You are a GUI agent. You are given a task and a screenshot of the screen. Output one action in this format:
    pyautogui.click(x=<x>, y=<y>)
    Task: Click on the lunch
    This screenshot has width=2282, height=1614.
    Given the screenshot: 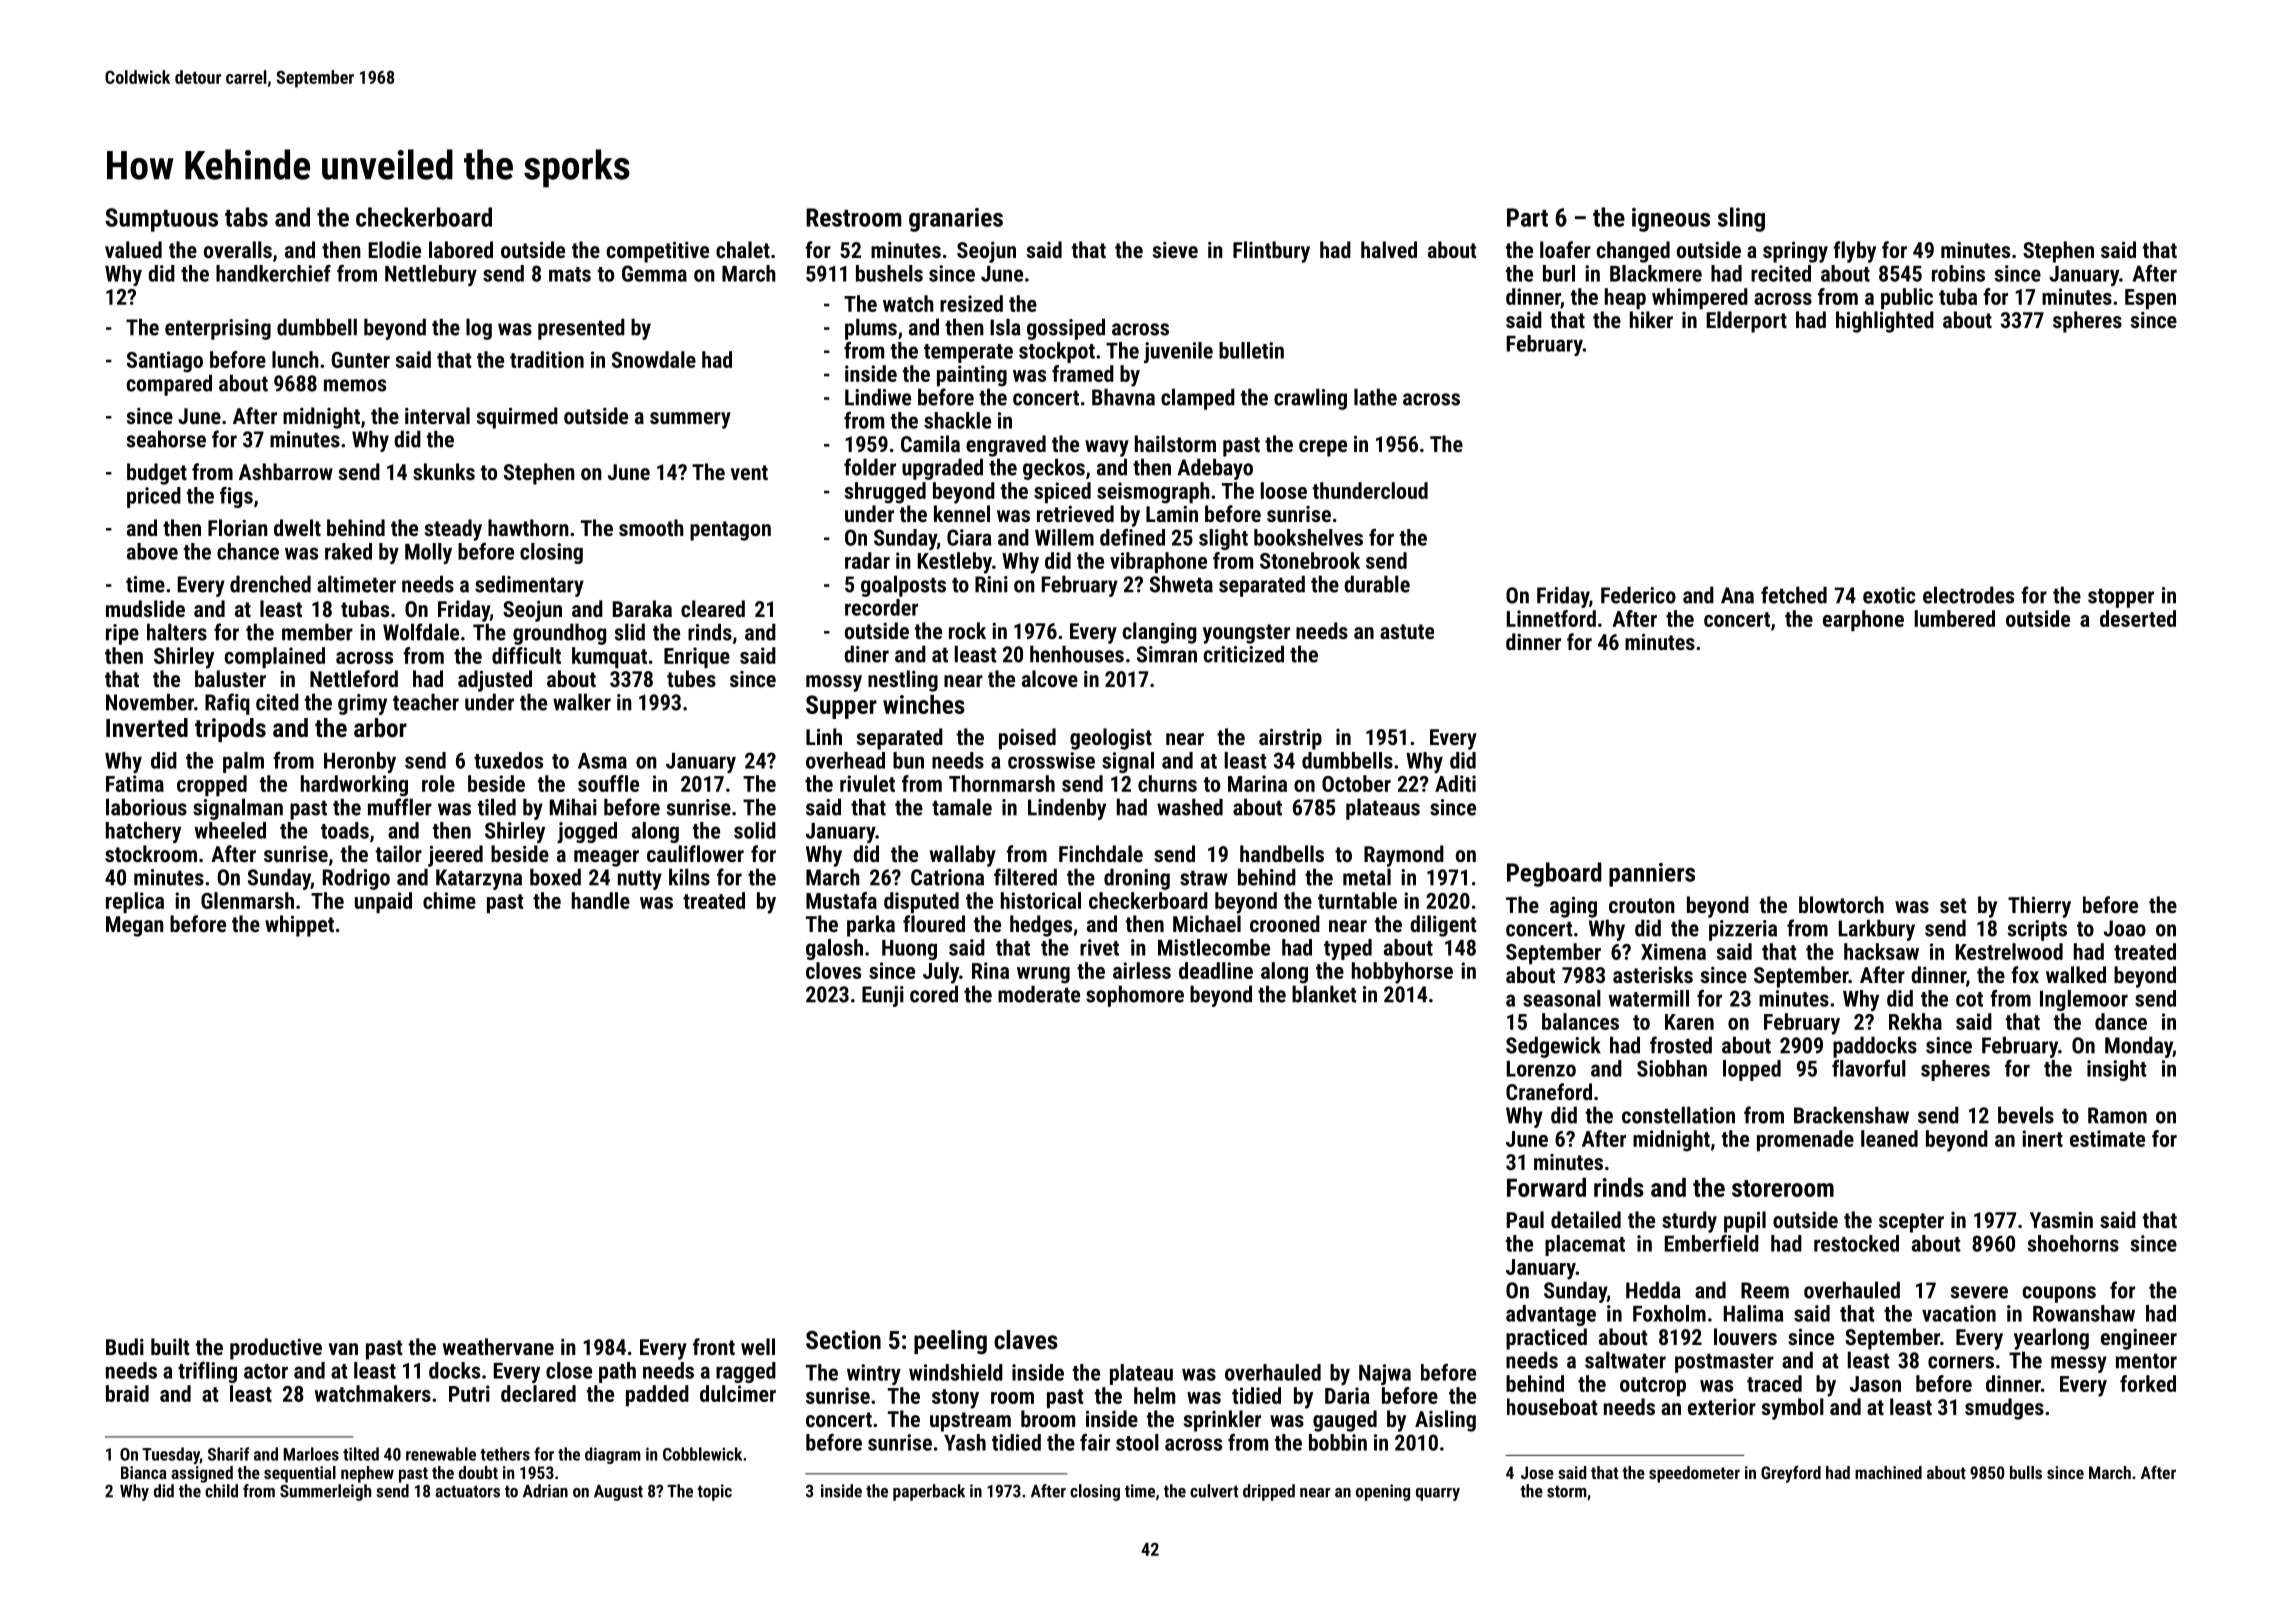 What is the action you would take?
    pyautogui.click(x=295, y=359)
